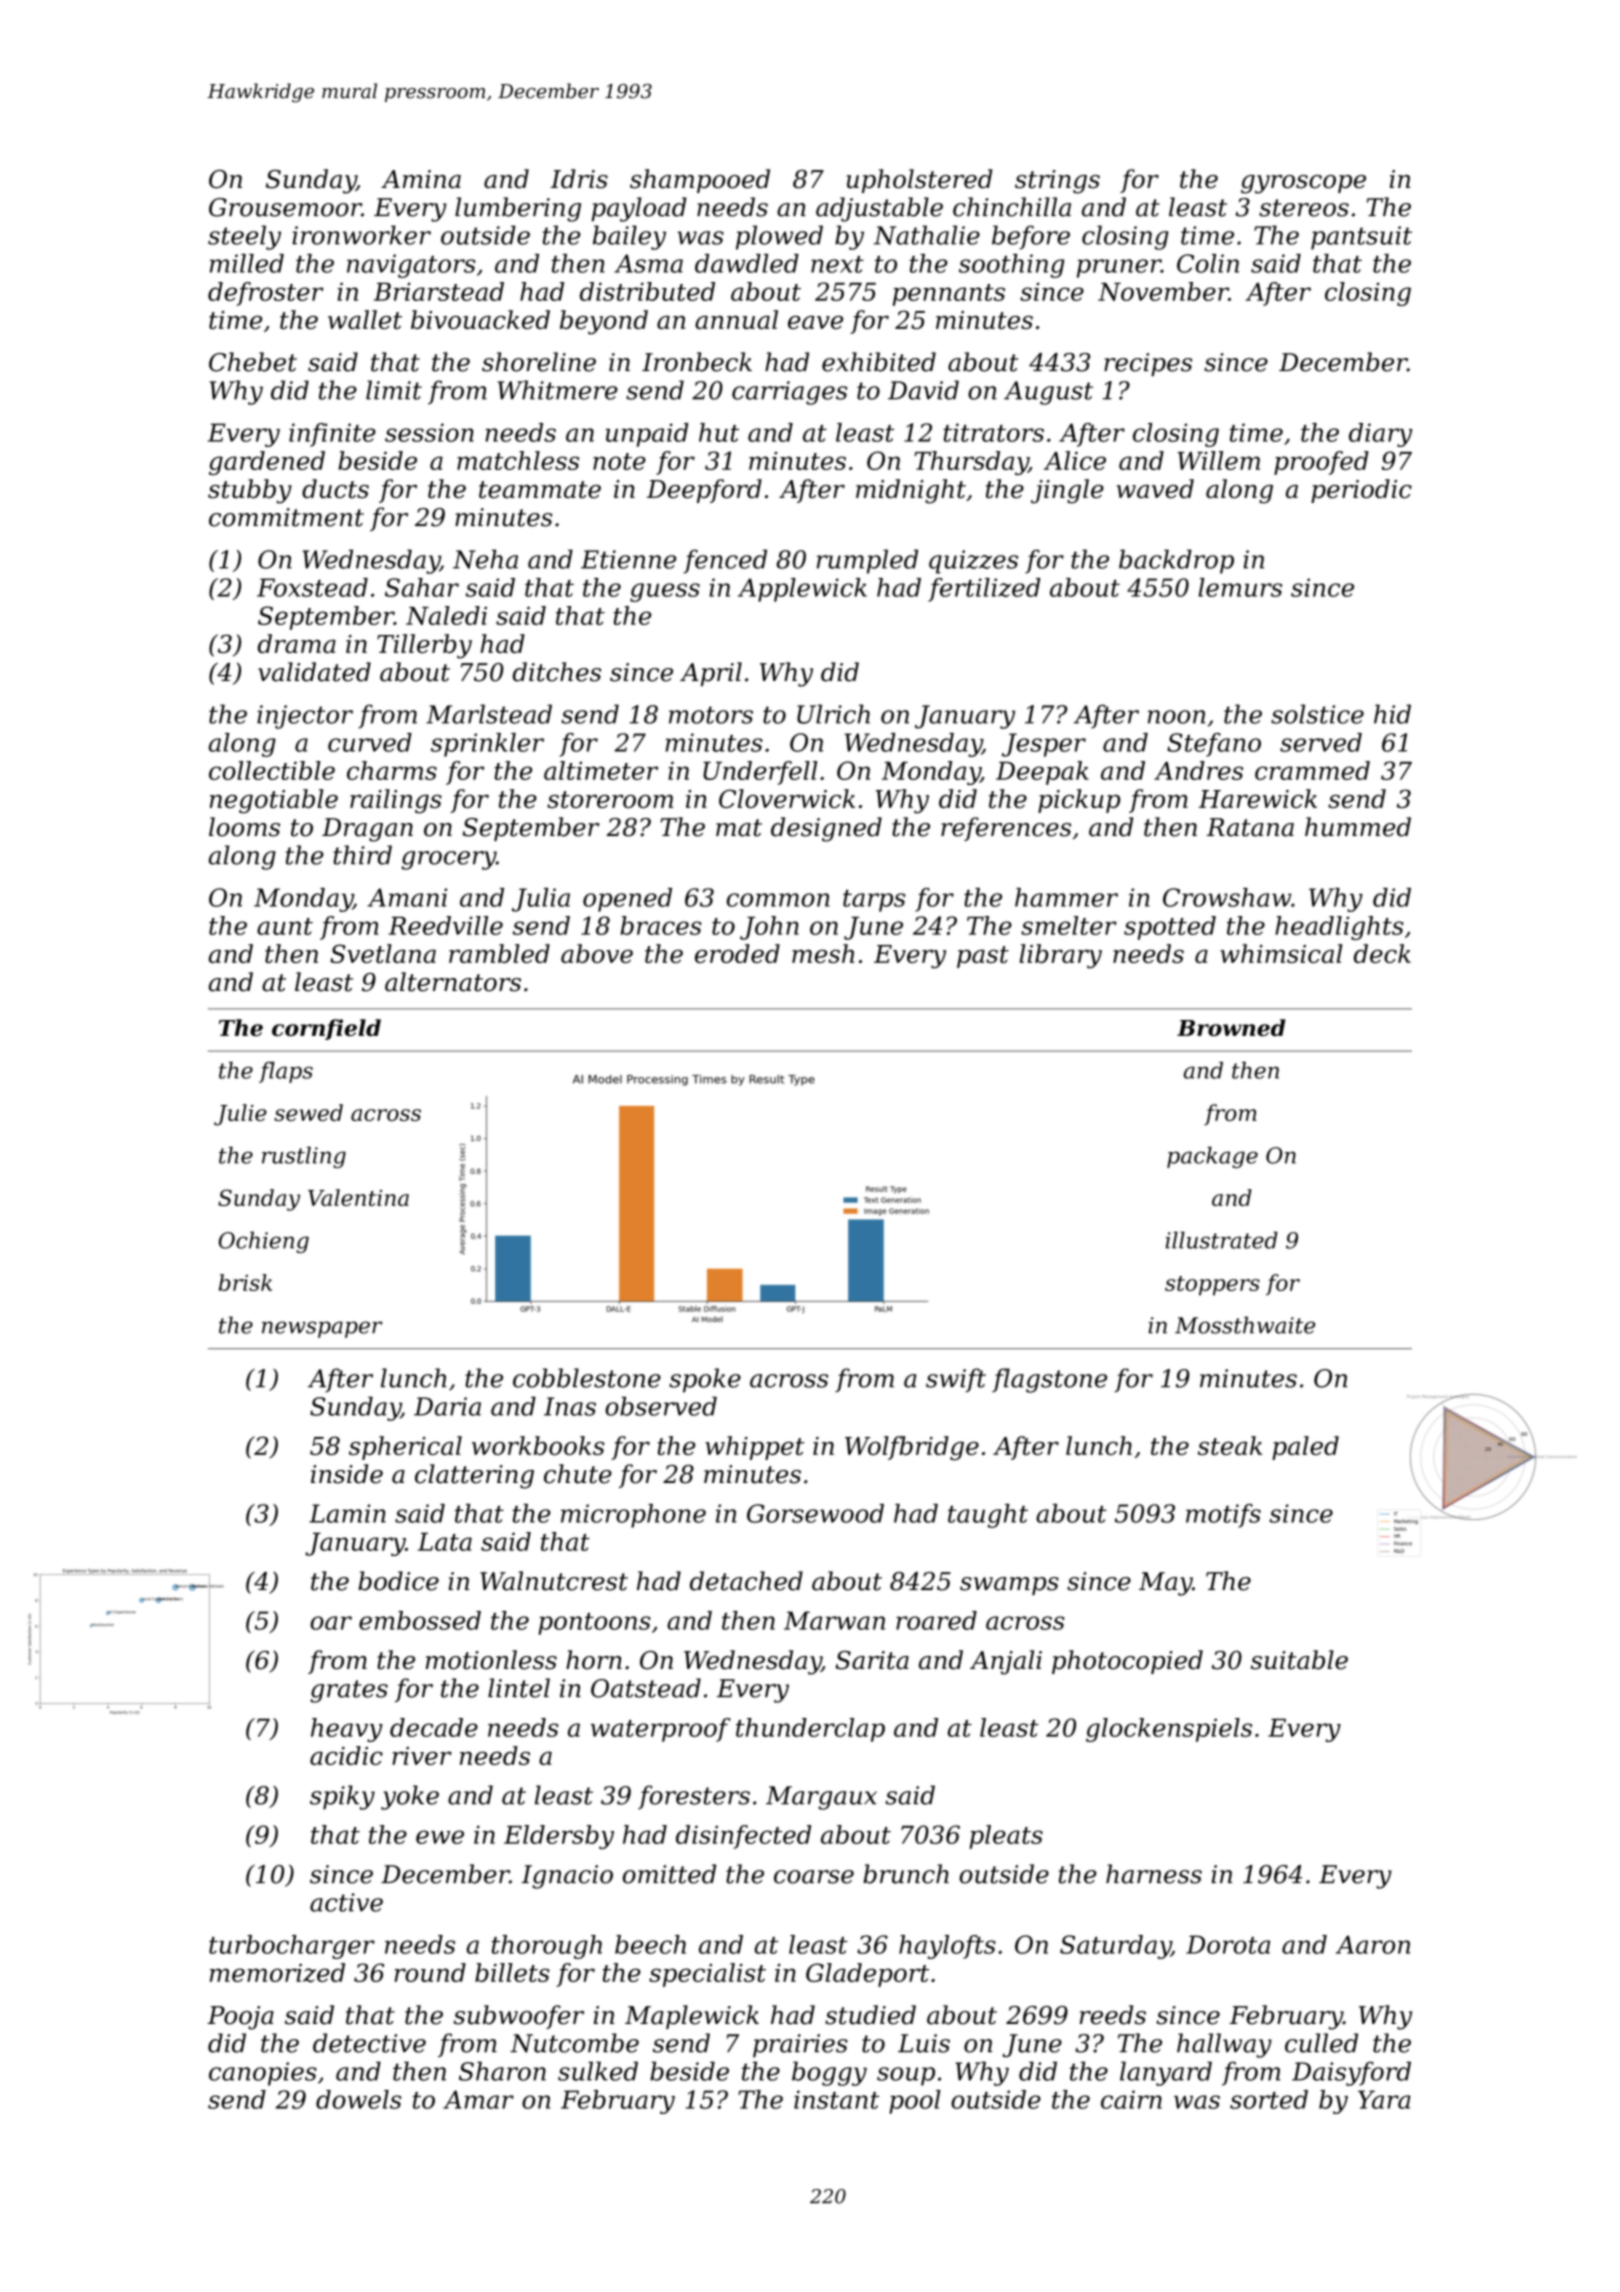 The width and height of the screenshot is (1620, 2292). I want to click on solstice, so click(1317, 714).
